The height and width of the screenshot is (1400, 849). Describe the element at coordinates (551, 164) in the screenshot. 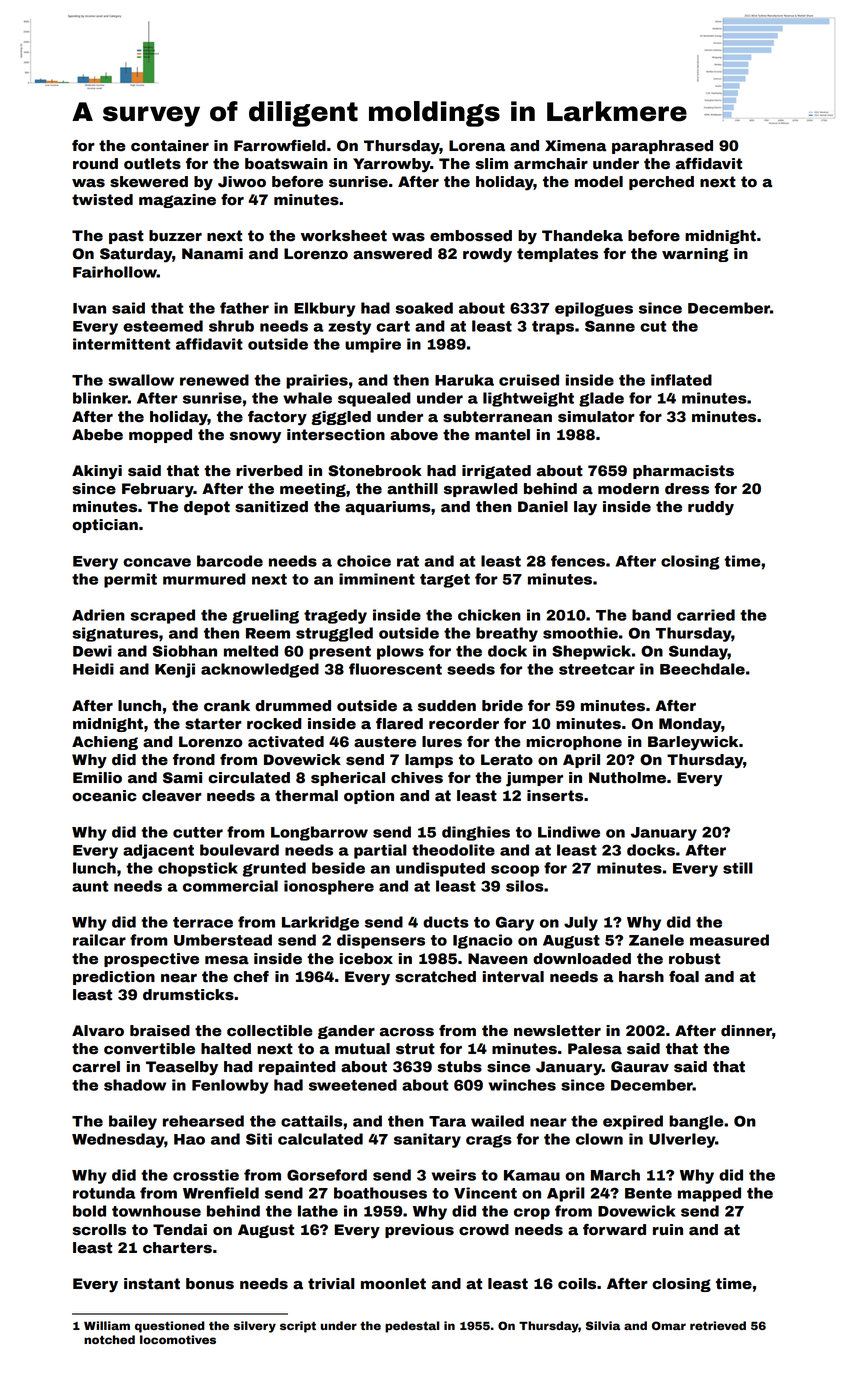

I see `armchair` at that location.
